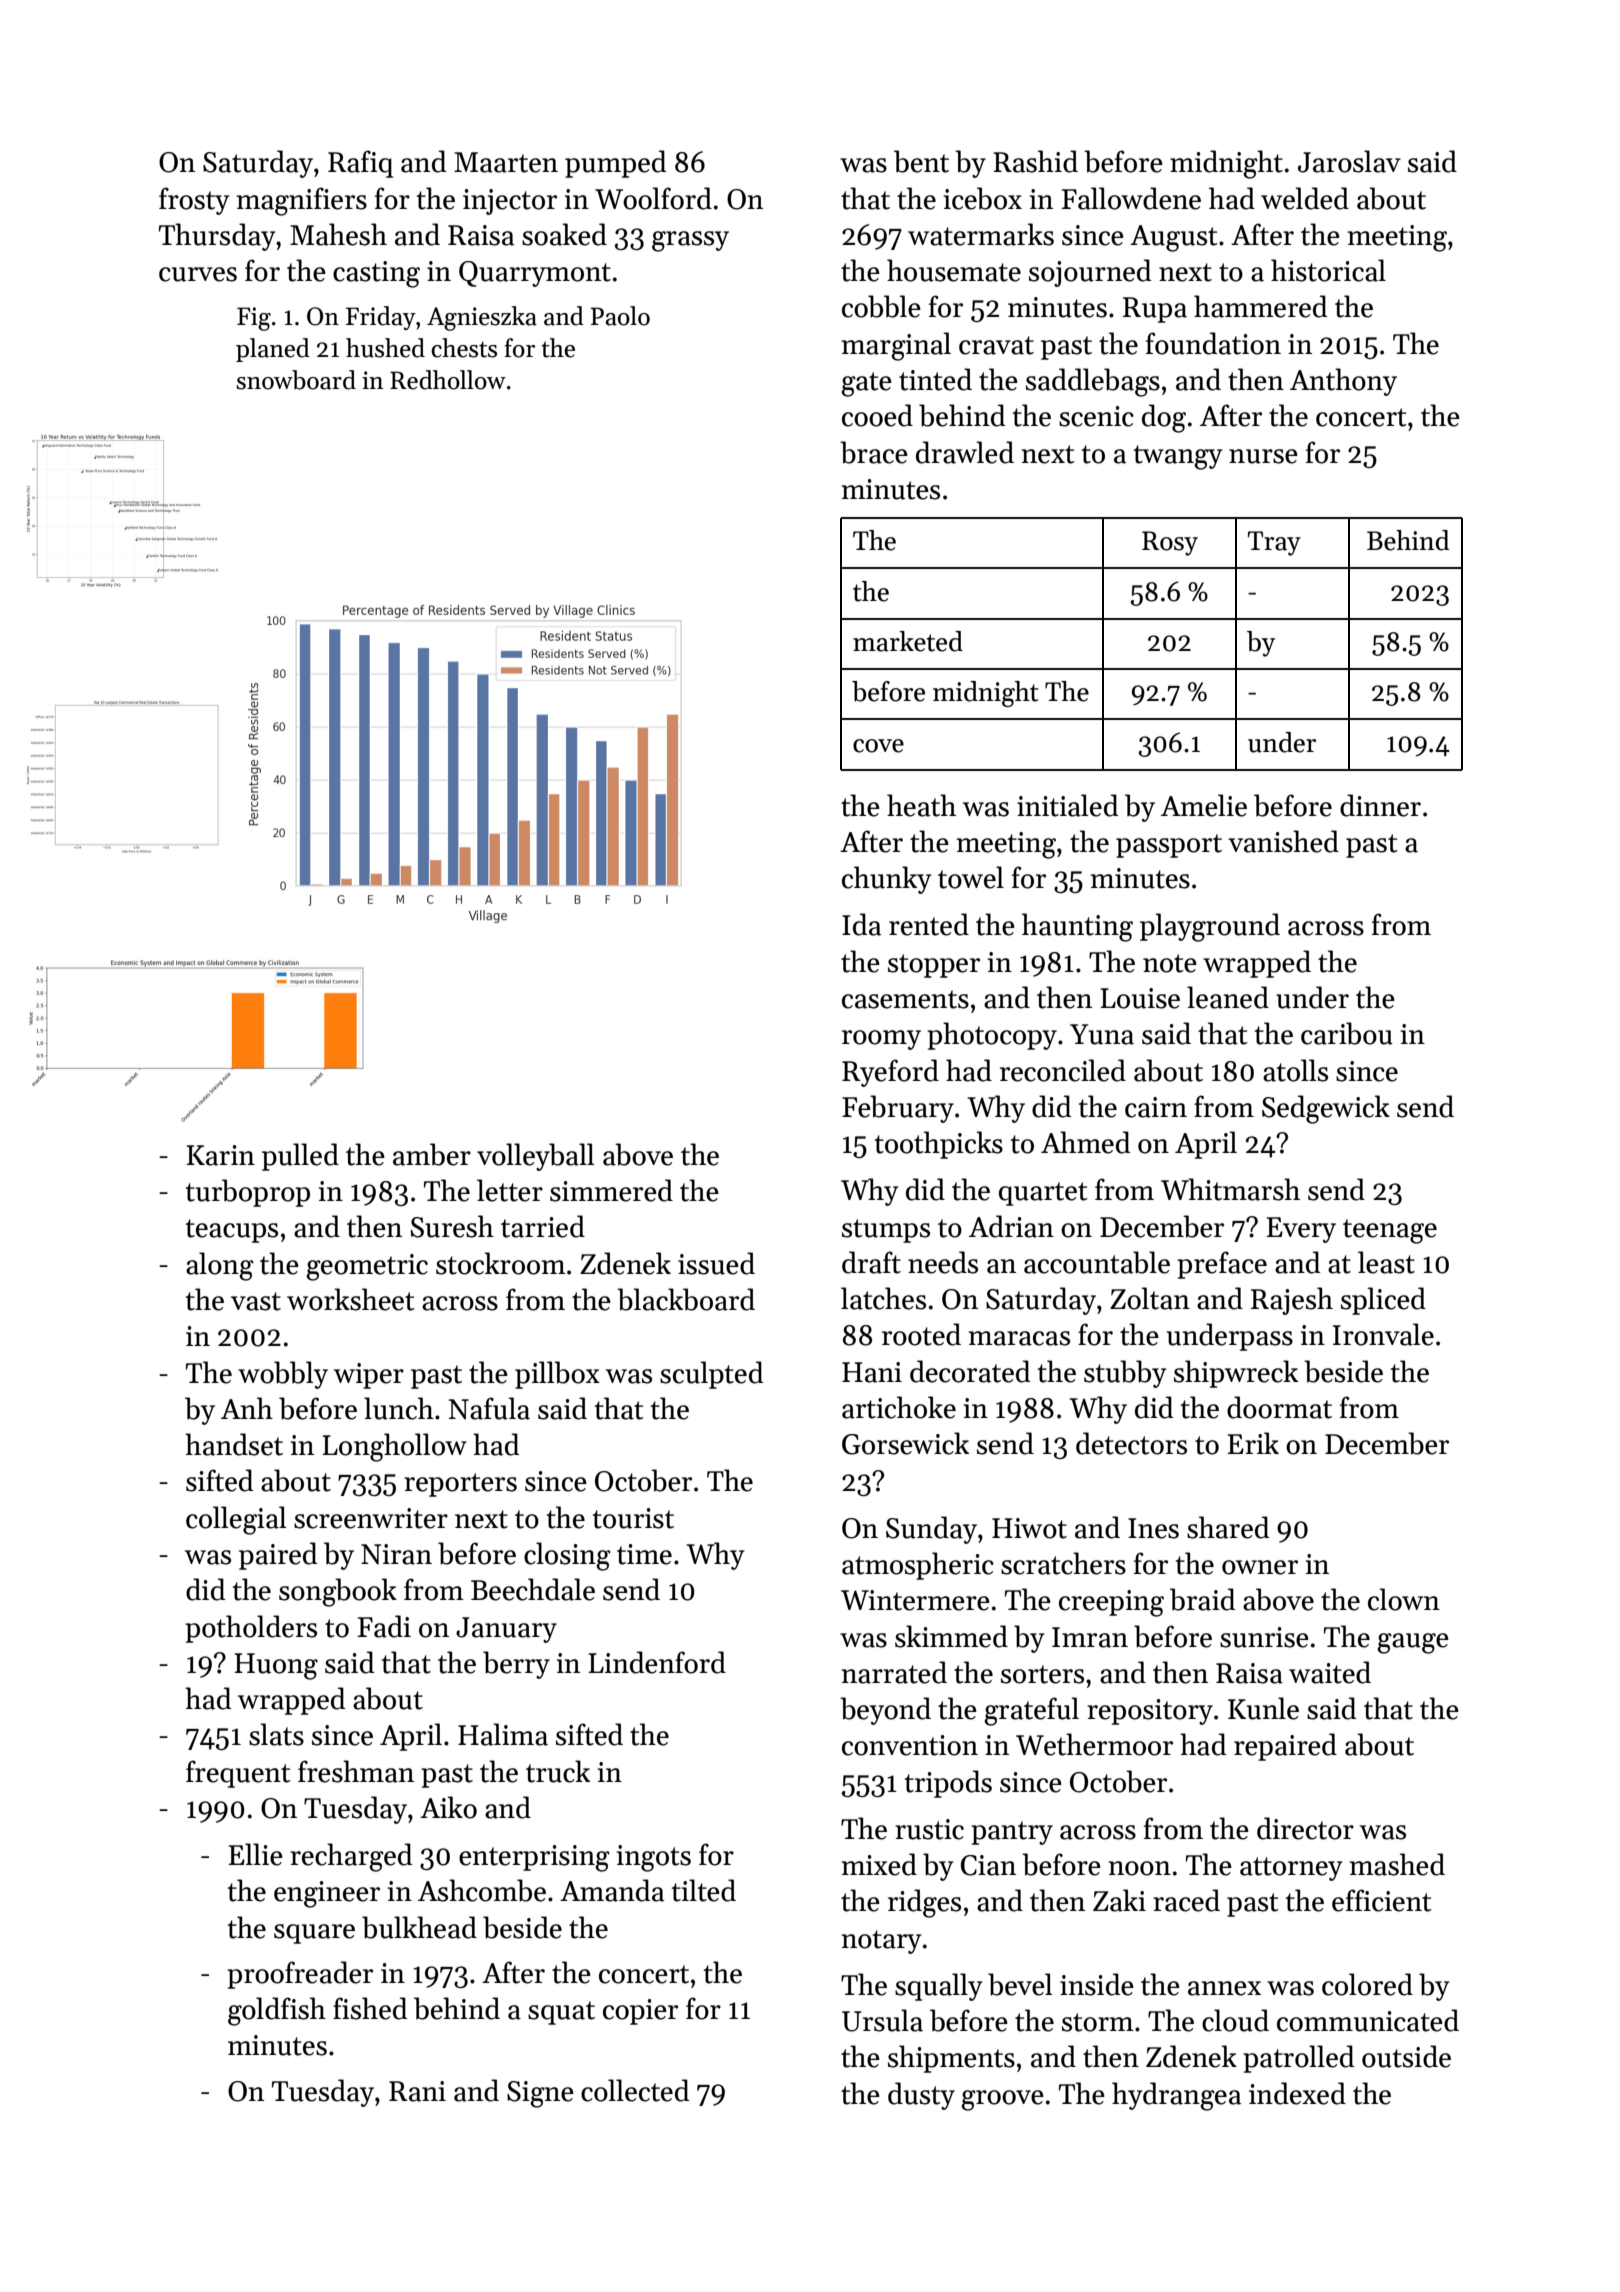  What do you see at coordinates (482, 1890) in the screenshot?
I see `Ashcombe` at bounding box center [482, 1890].
